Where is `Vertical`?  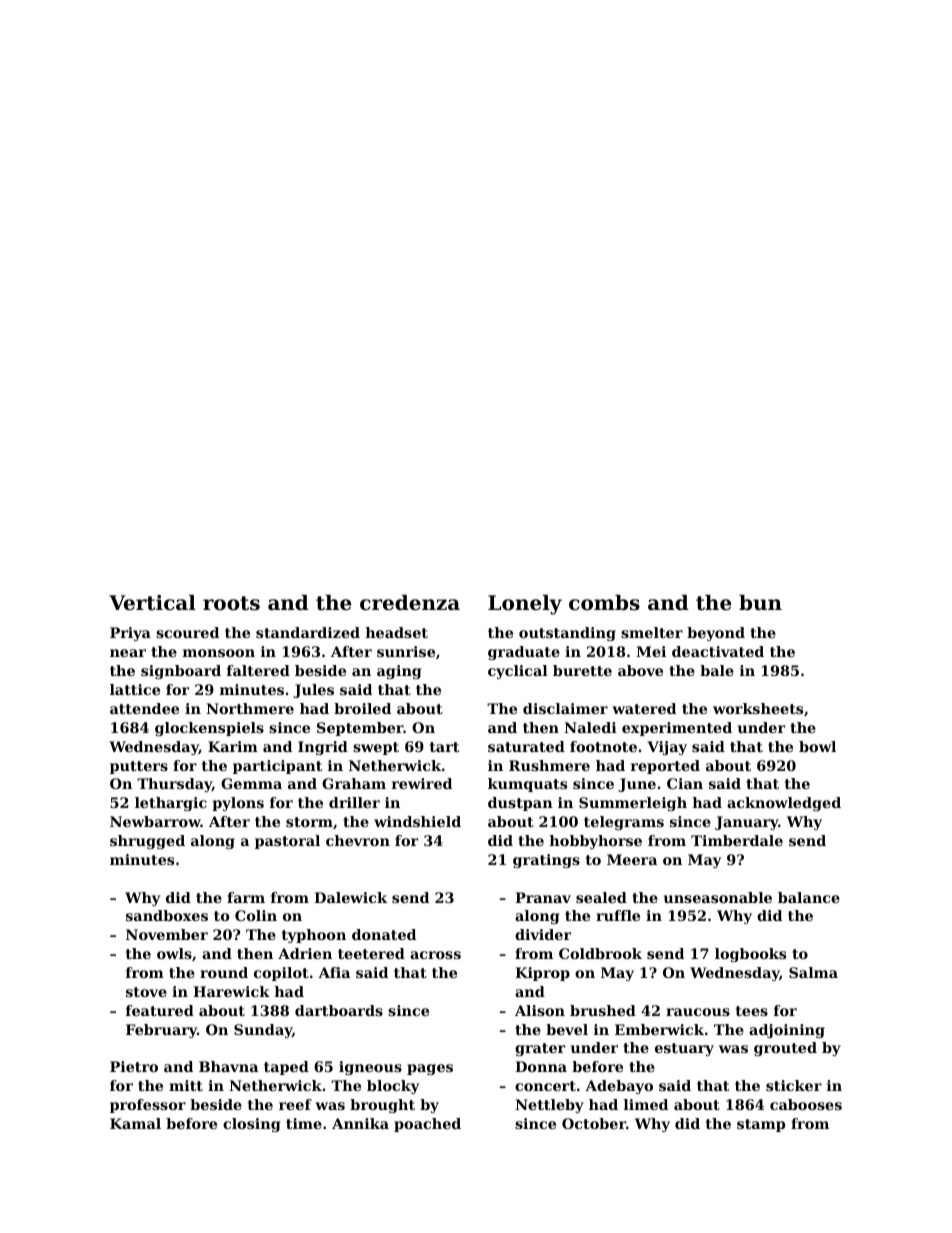
Vertical is located at coordinates (152, 603).
